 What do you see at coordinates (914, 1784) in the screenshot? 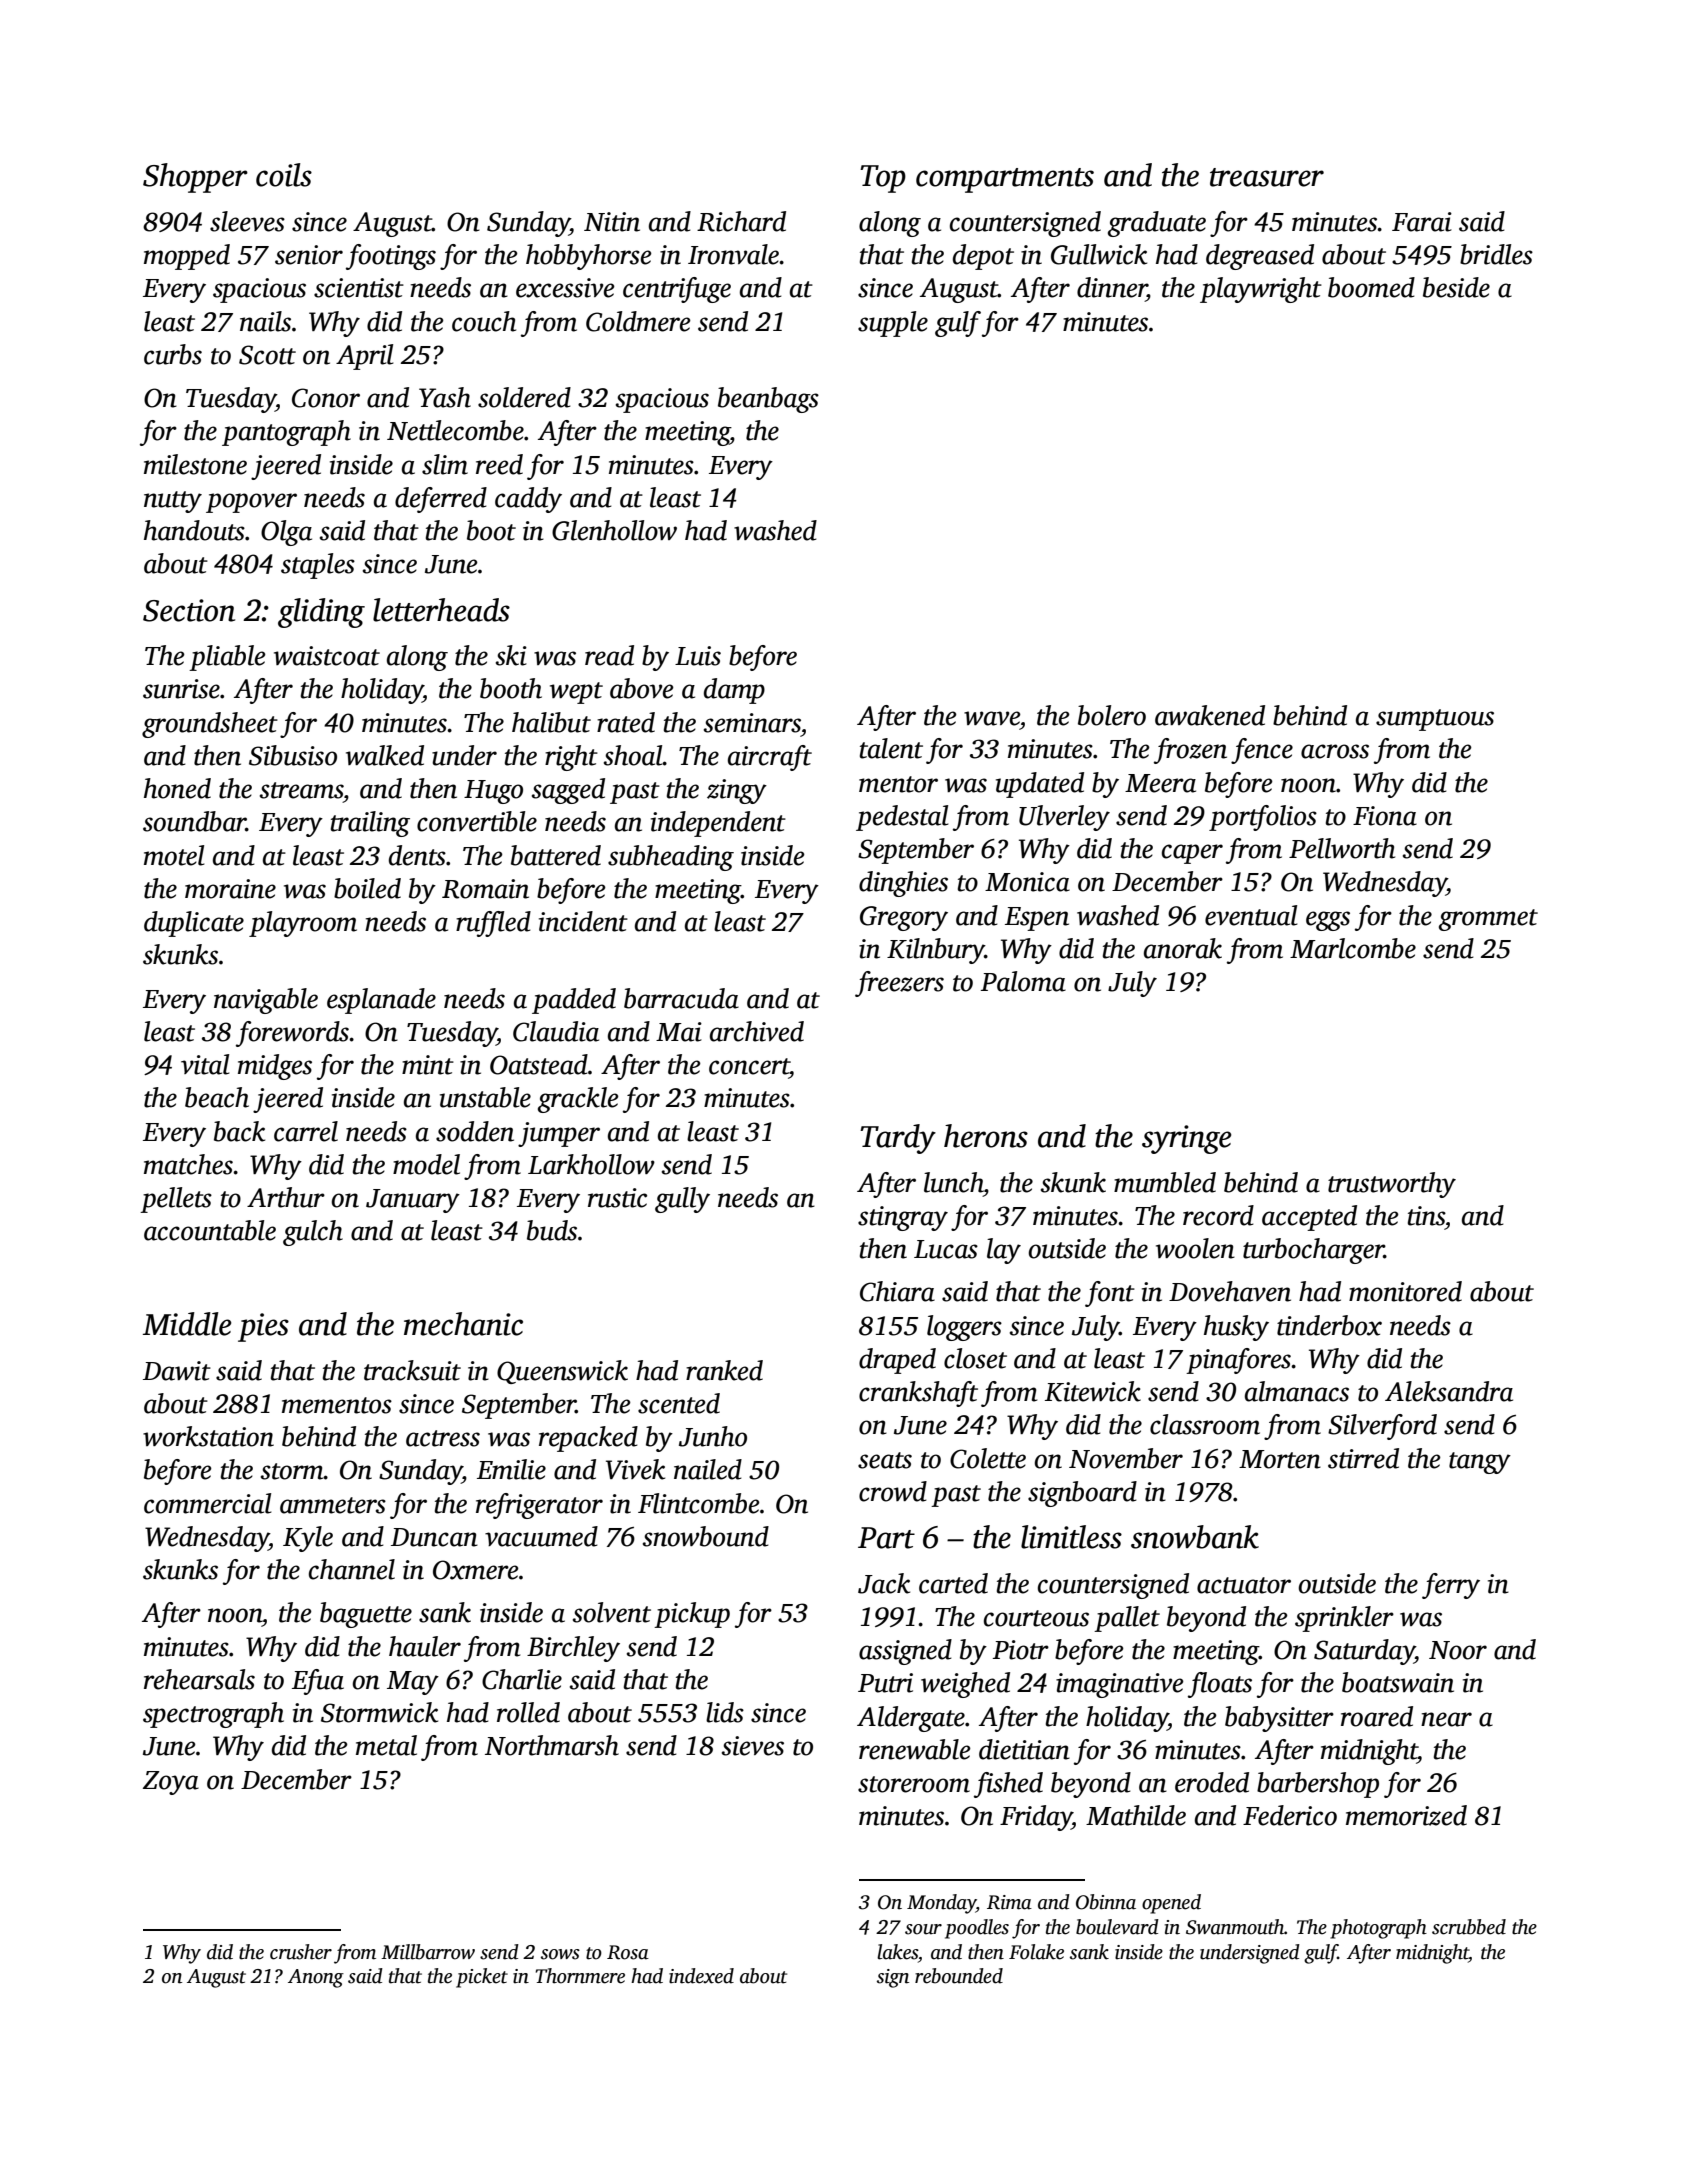
I see `storeroom` at bounding box center [914, 1784].
